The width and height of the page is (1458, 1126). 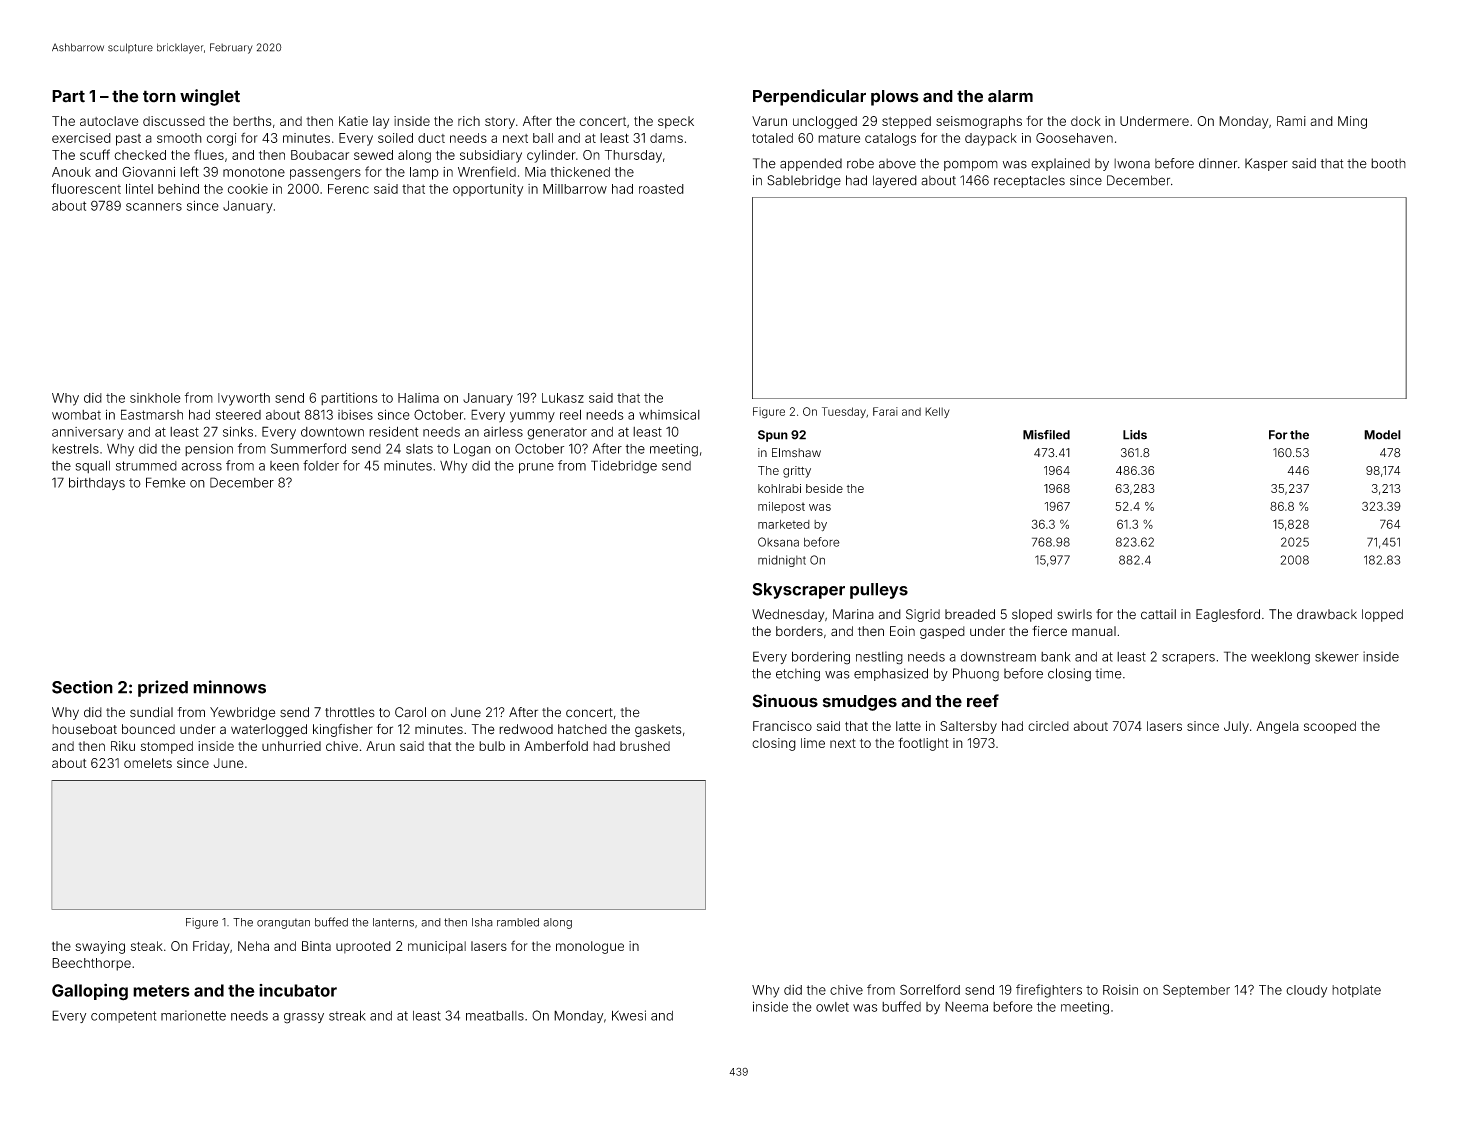 I want to click on midnight, so click(x=782, y=561).
